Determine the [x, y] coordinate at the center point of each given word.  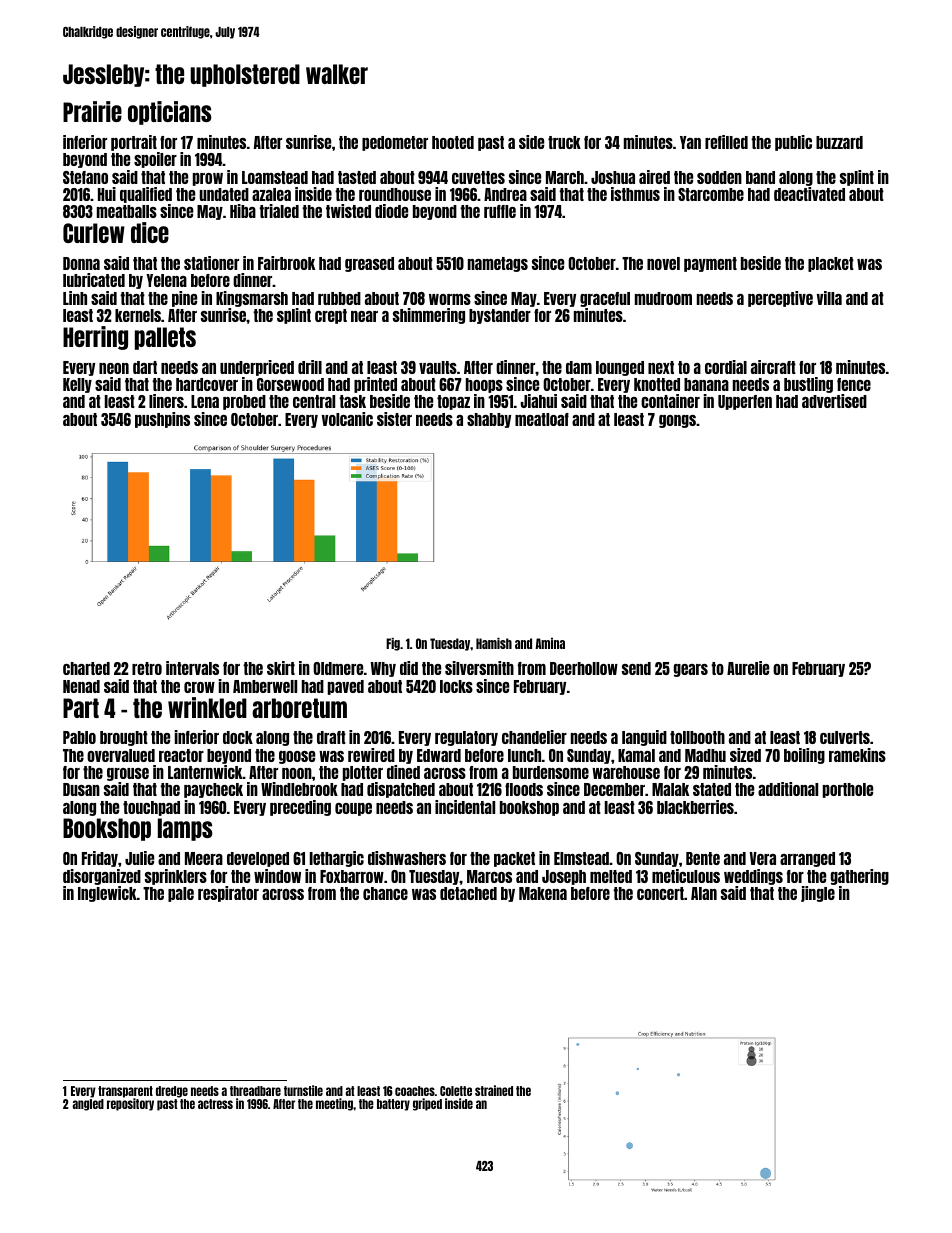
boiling [804, 756]
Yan [690, 142]
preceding [300, 808]
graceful [605, 299]
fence [854, 384]
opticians [170, 113]
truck [564, 142]
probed [244, 402]
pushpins [162, 420]
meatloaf [542, 419]
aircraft [773, 367]
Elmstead [581, 858]
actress [215, 1104]
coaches [415, 1091]
